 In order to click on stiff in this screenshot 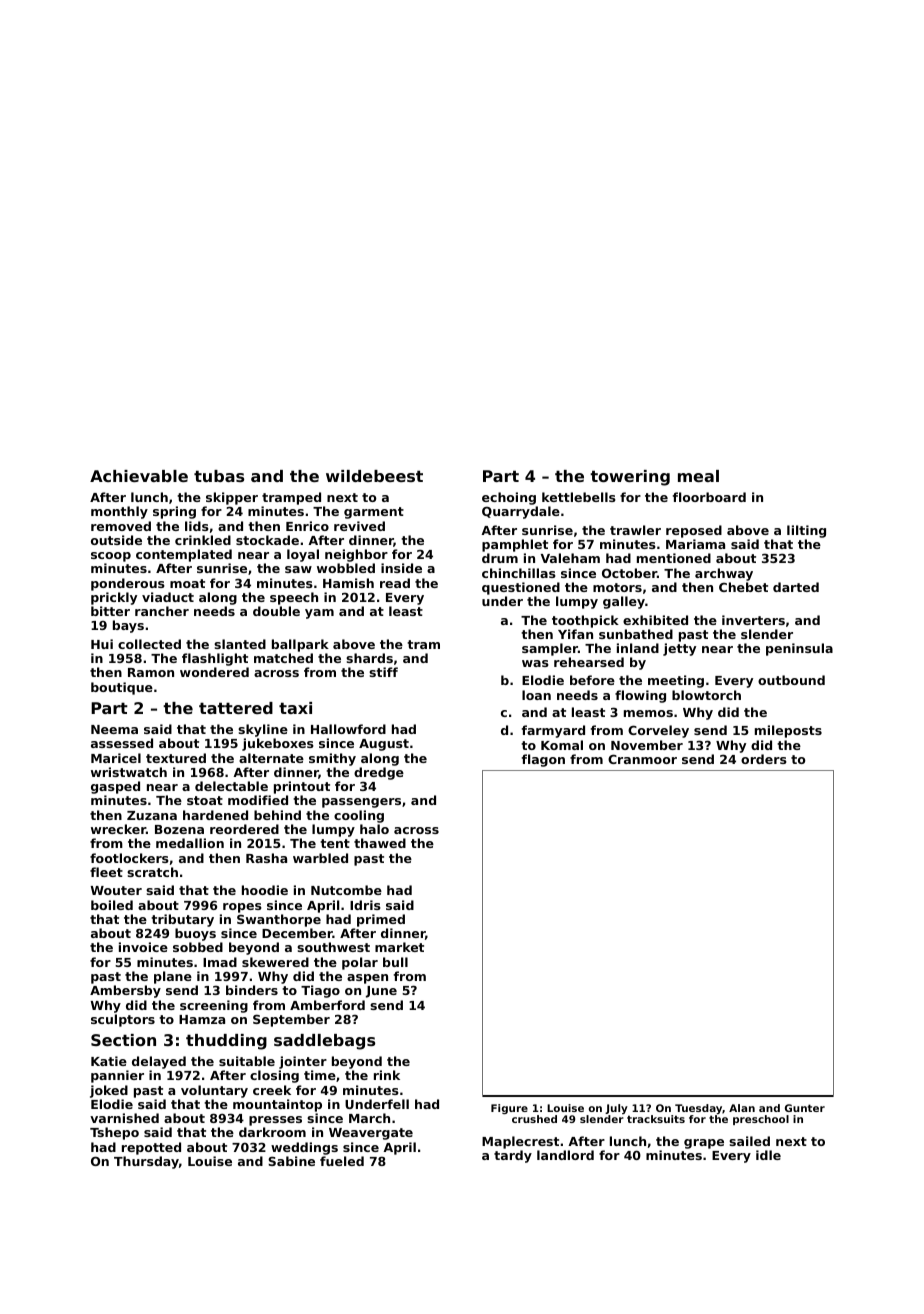, I will do `click(383, 672)`.
